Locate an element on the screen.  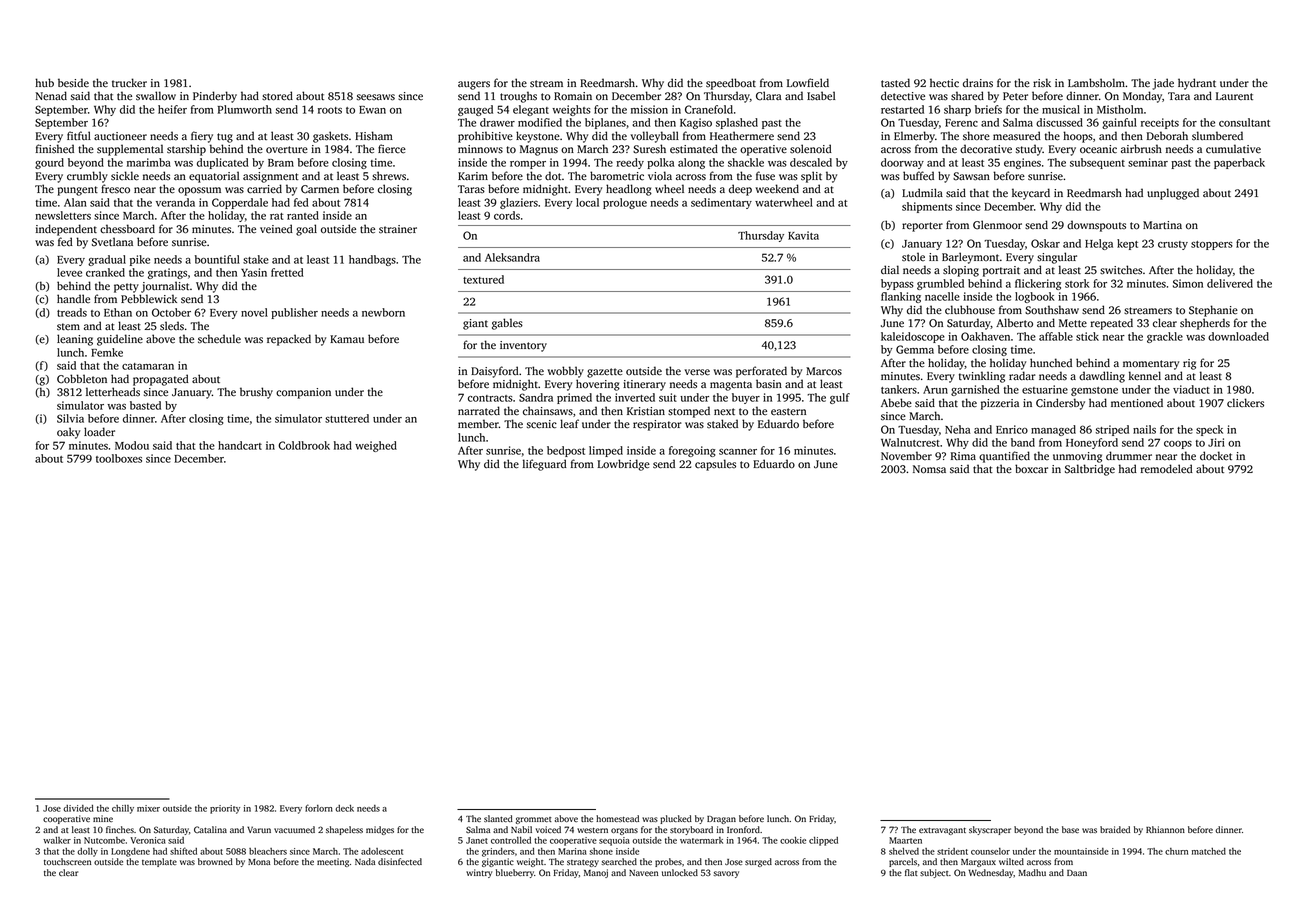
schedule is located at coordinates (219, 339).
